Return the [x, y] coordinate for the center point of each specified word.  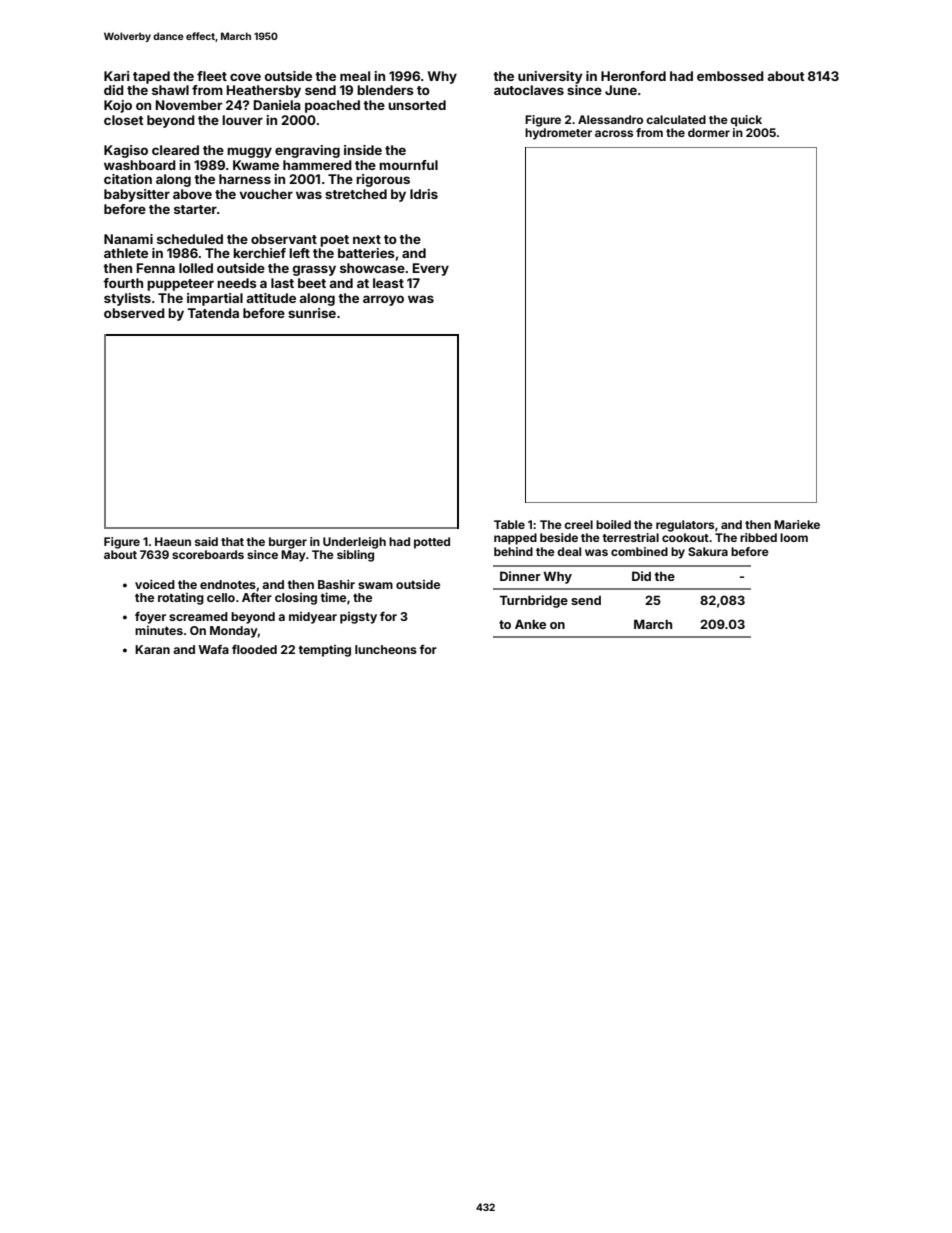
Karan [152, 649]
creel [578, 524]
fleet [212, 76]
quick [746, 121]
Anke [530, 624]
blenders [385, 90]
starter [195, 209]
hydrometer [558, 134]
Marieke [797, 524]
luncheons [386, 649]
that [232, 541]
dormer [709, 132]
